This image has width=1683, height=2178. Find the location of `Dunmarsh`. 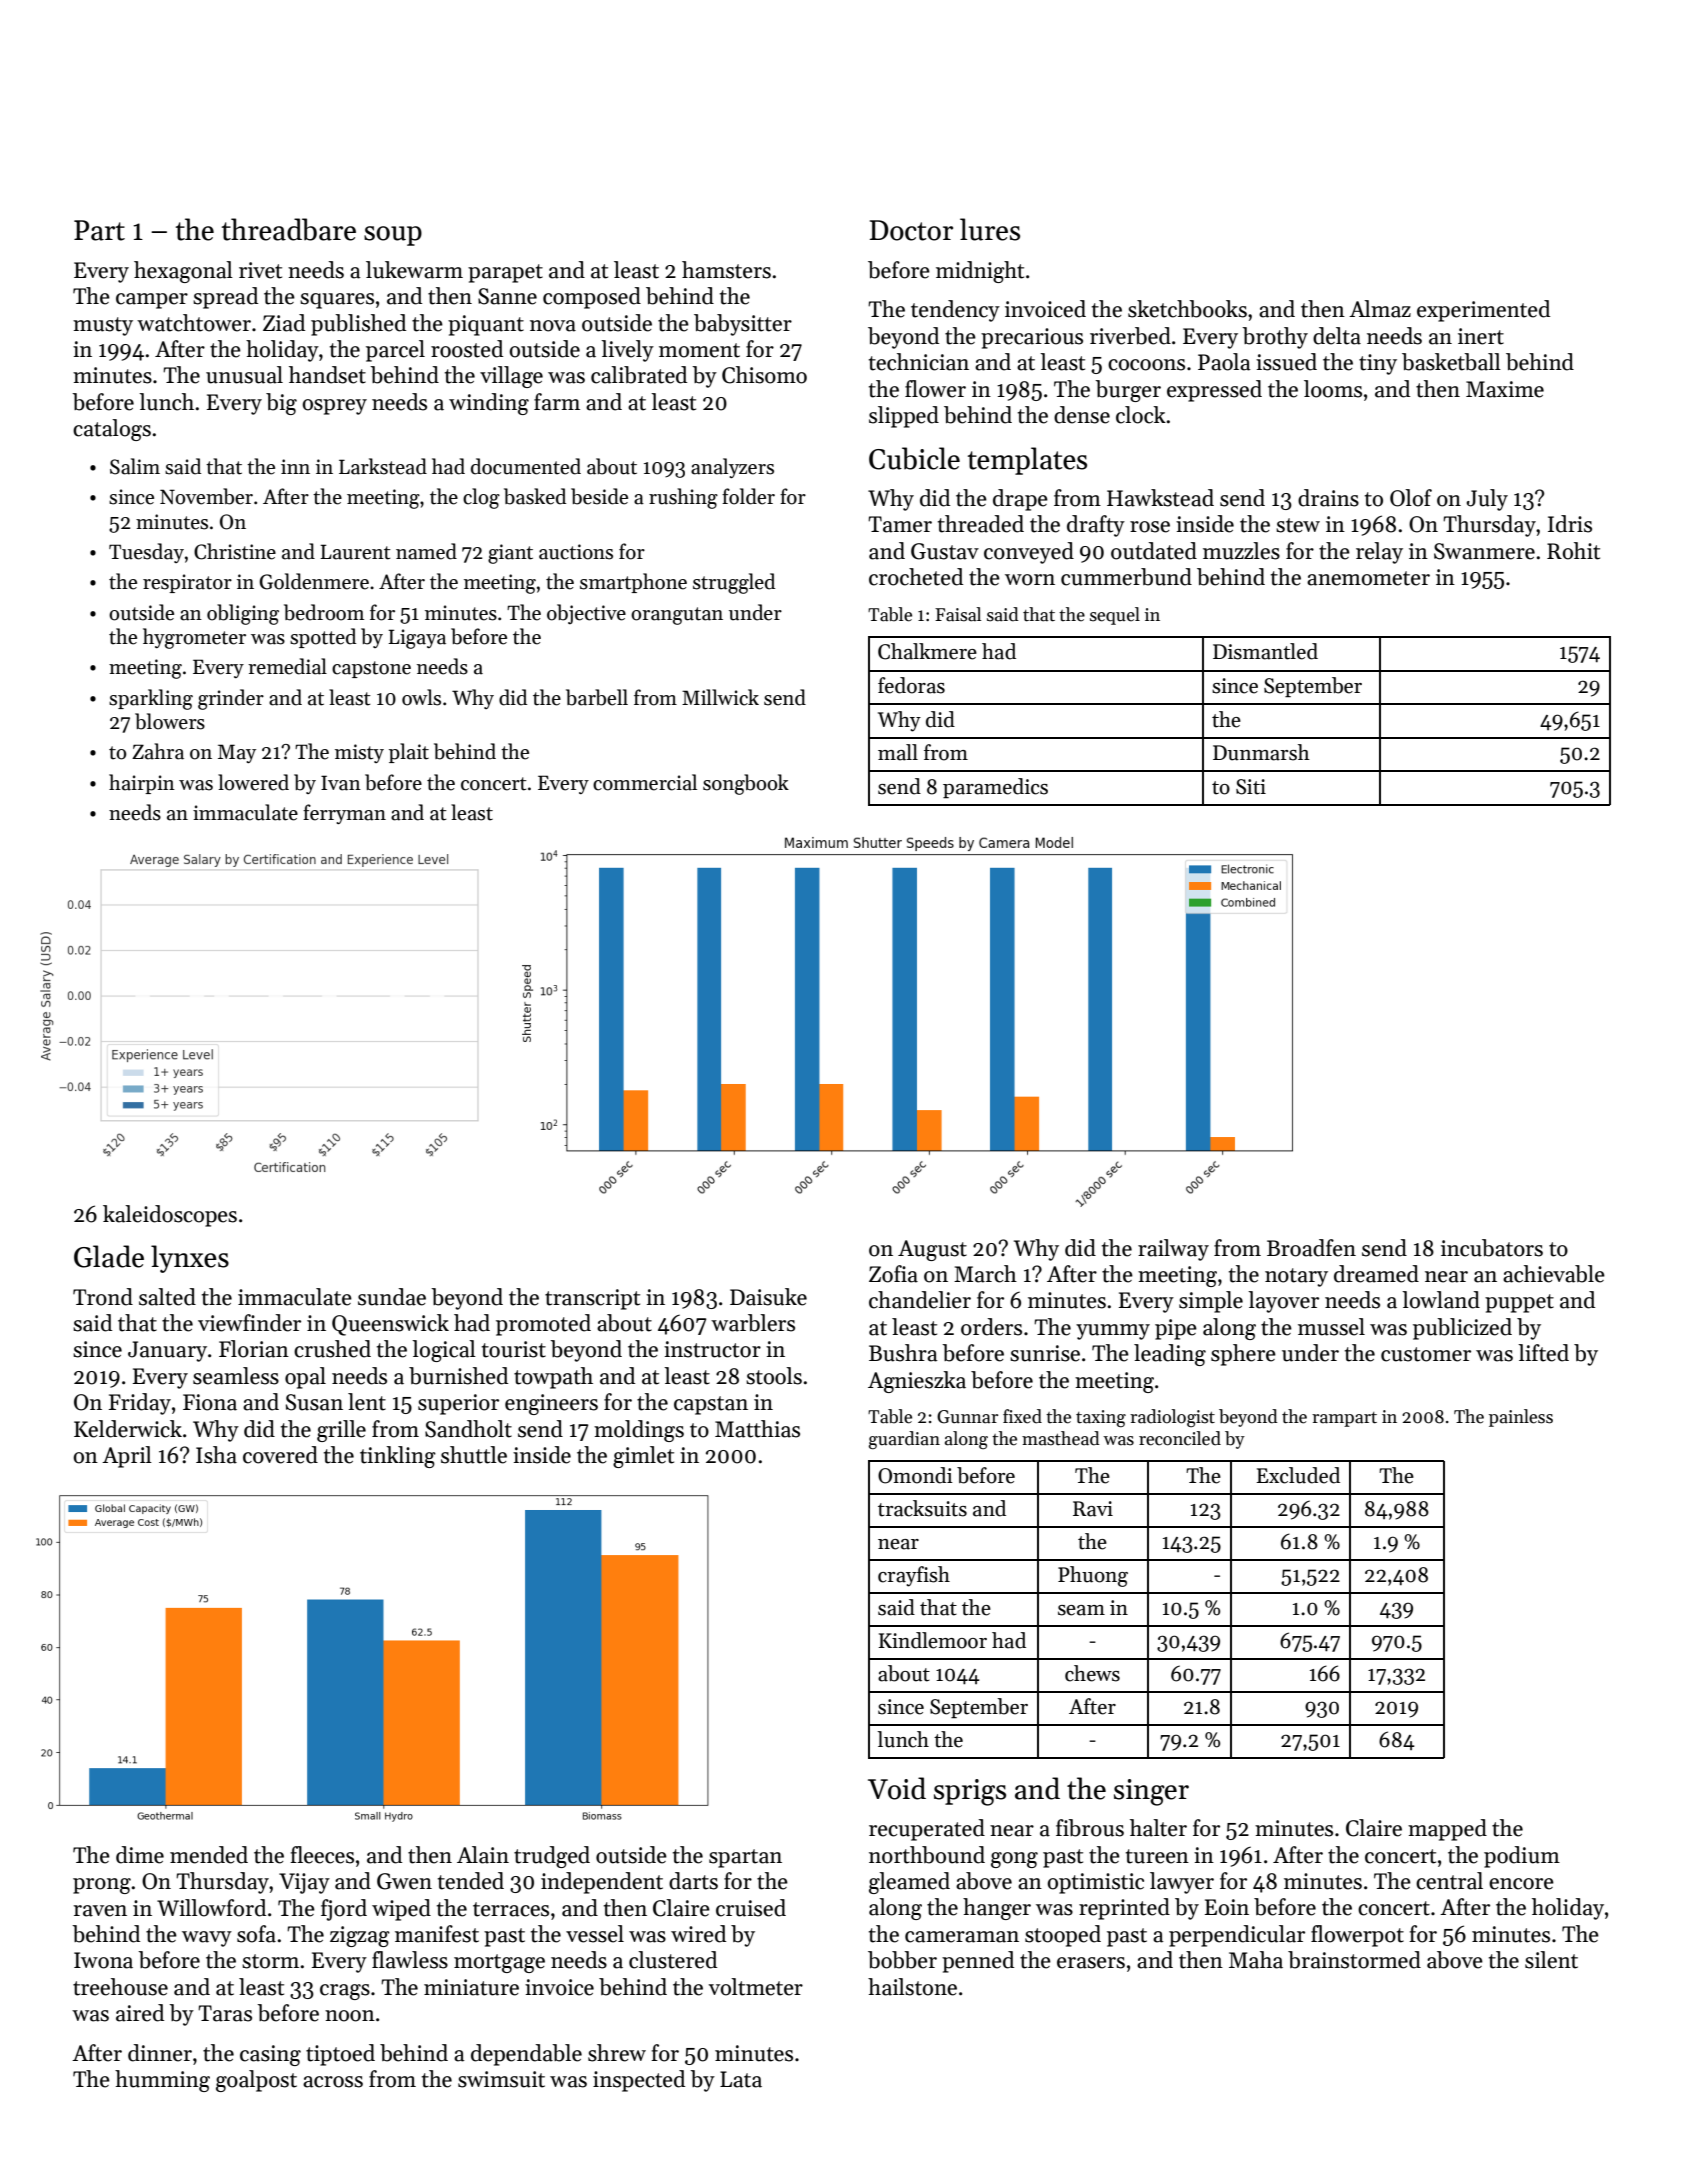

Dunmarsh is located at coordinates (1261, 752).
